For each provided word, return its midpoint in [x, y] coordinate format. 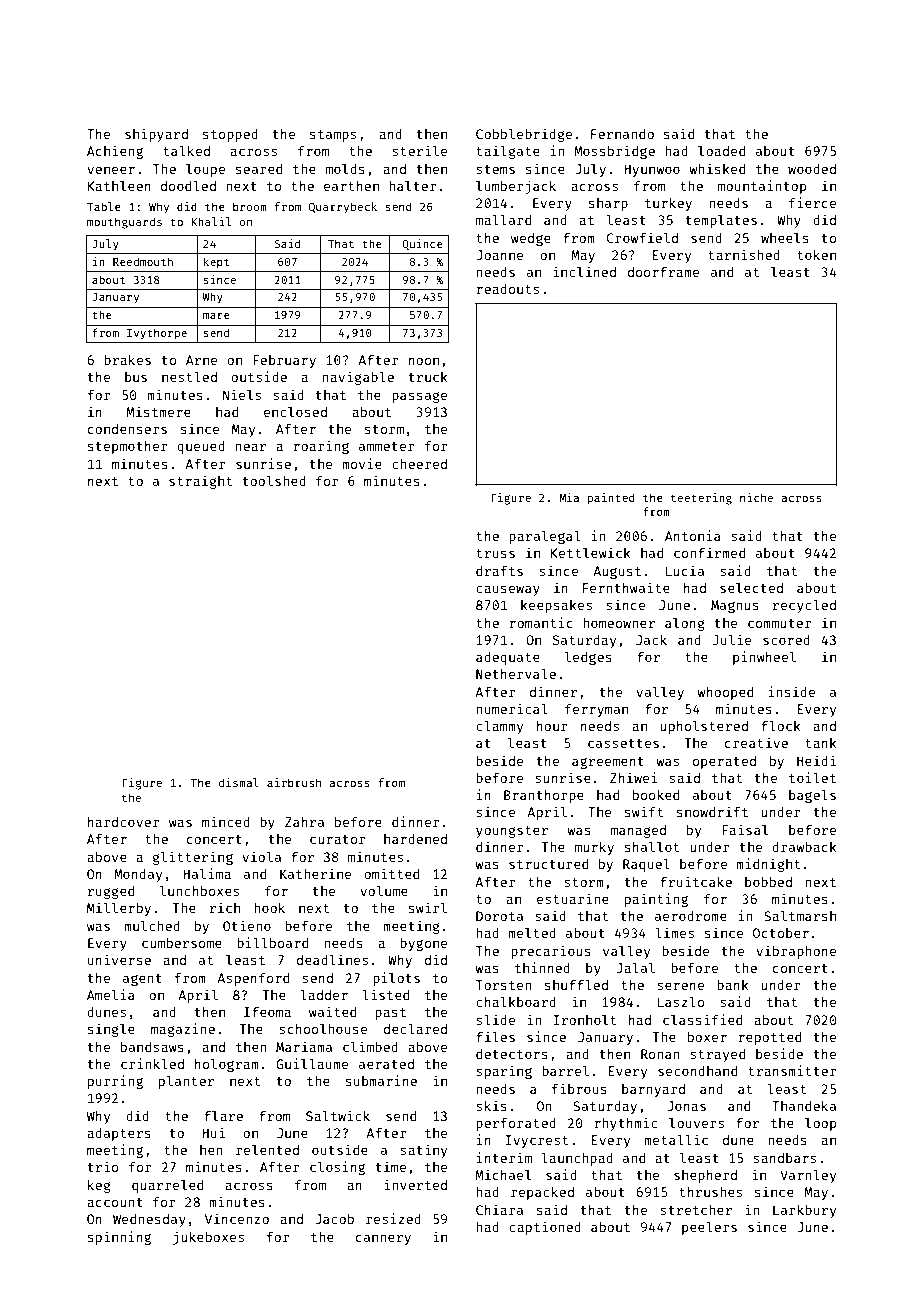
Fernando [622, 134]
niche [756, 497]
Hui [213, 1132]
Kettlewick [591, 552]
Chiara [499, 1209]
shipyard [156, 135]
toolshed [274, 480]
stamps [333, 136]
